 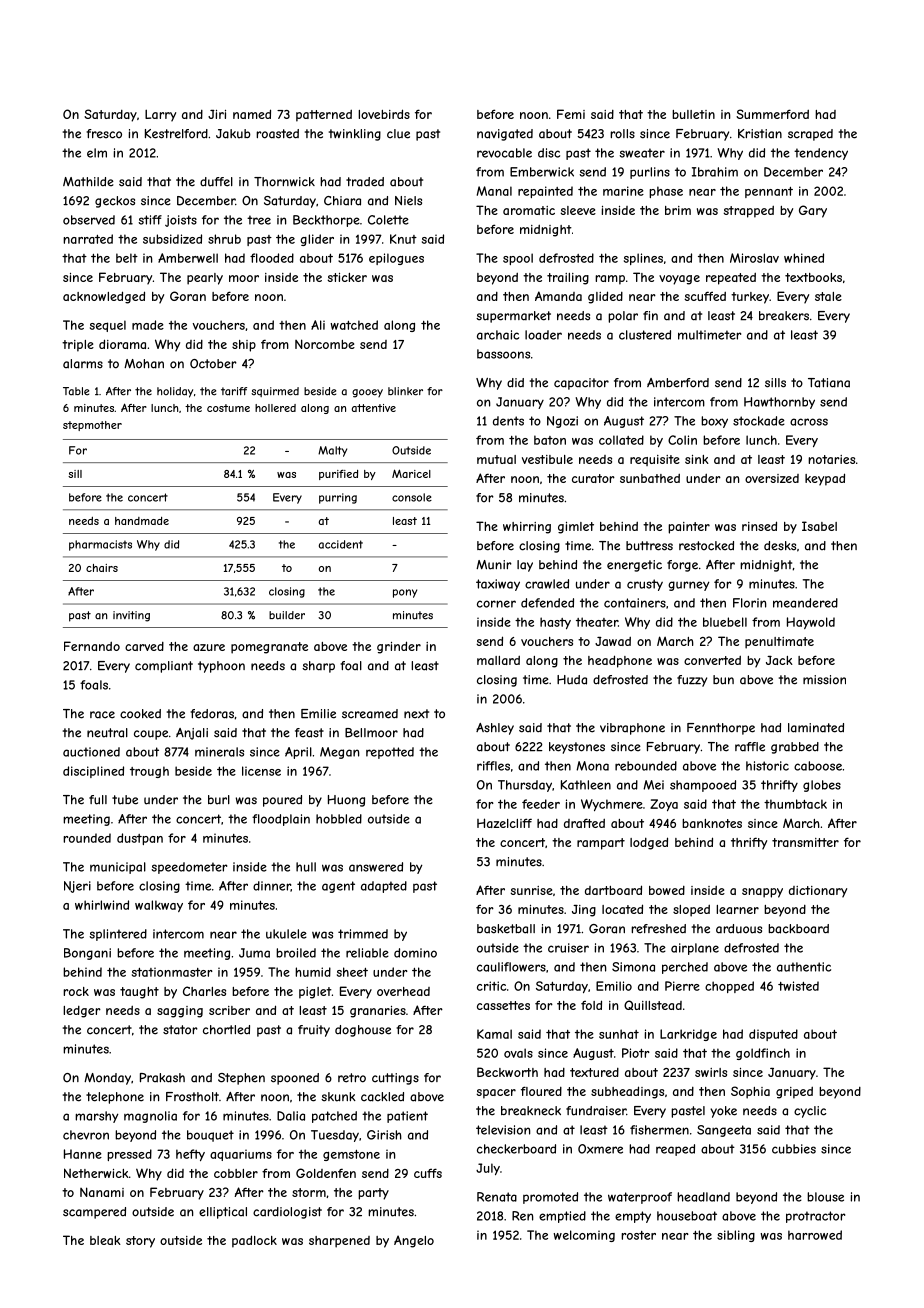 What do you see at coordinates (828, 296) in the page?
I see `stale` at bounding box center [828, 296].
